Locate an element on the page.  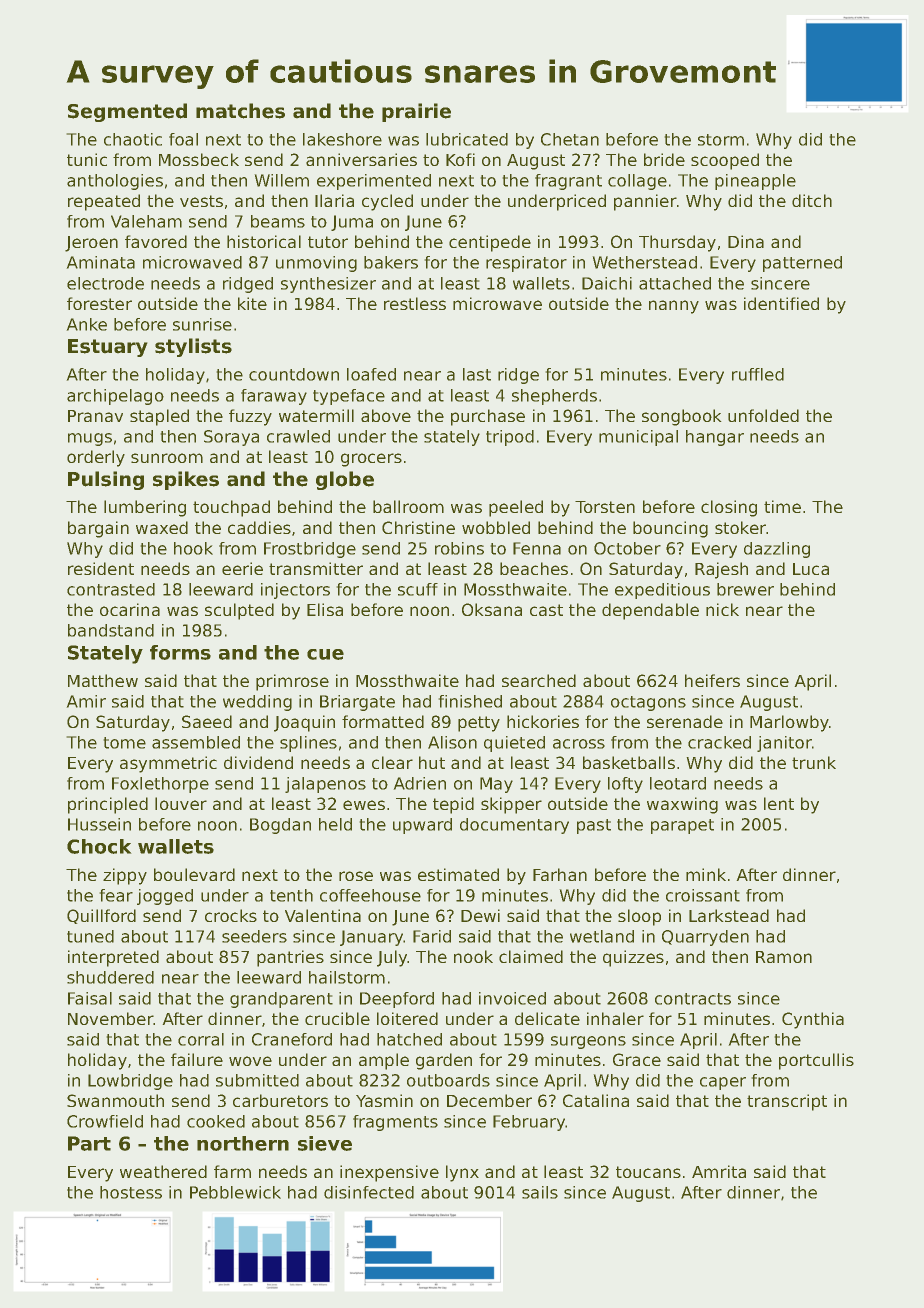
Catalina is located at coordinates (596, 1100).
